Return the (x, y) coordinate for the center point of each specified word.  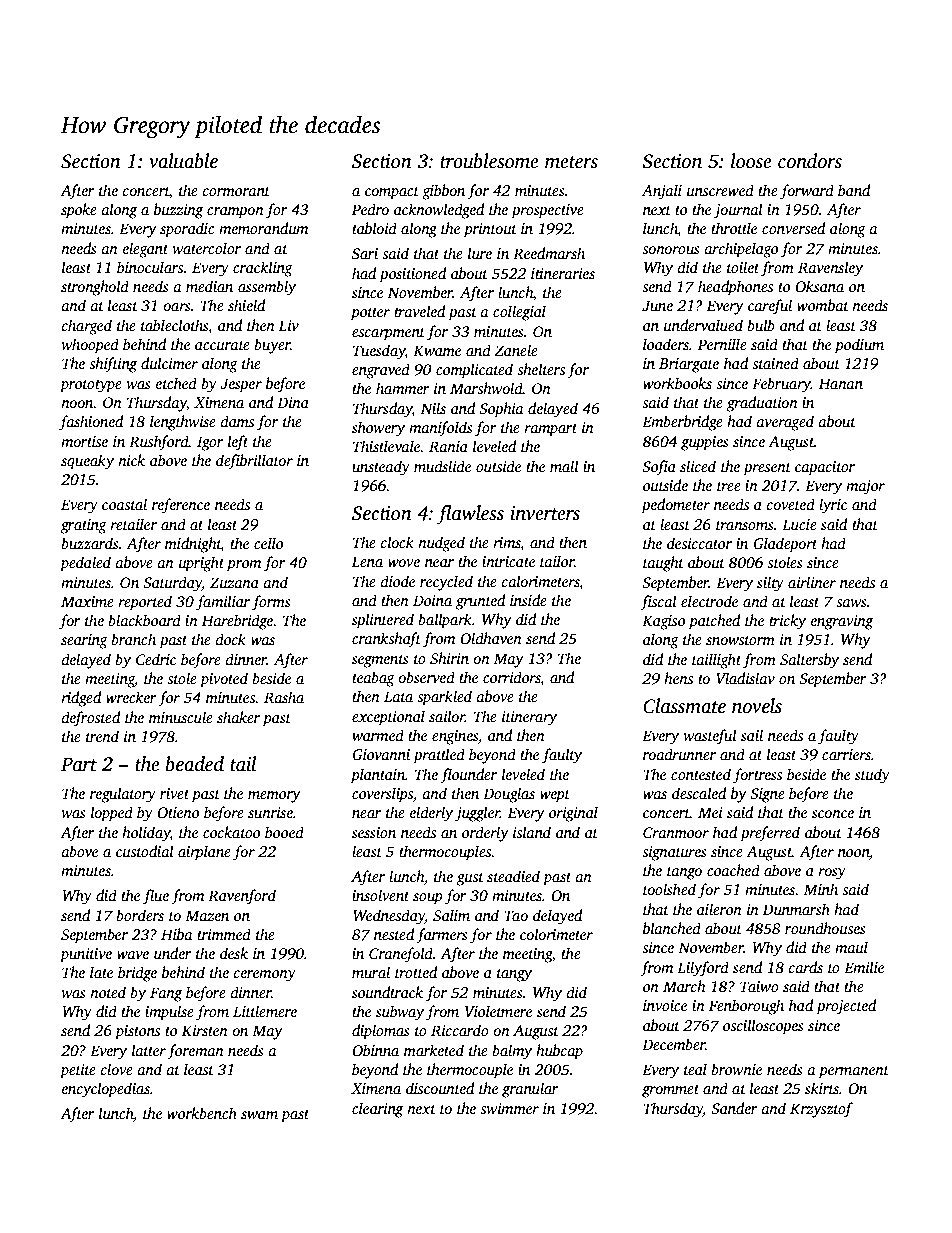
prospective (547, 211)
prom (244, 566)
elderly (431, 814)
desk (234, 953)
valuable (183, 161)
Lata (398, 696)
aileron (719, 909)
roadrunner (679, 754)
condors (810, 161)
